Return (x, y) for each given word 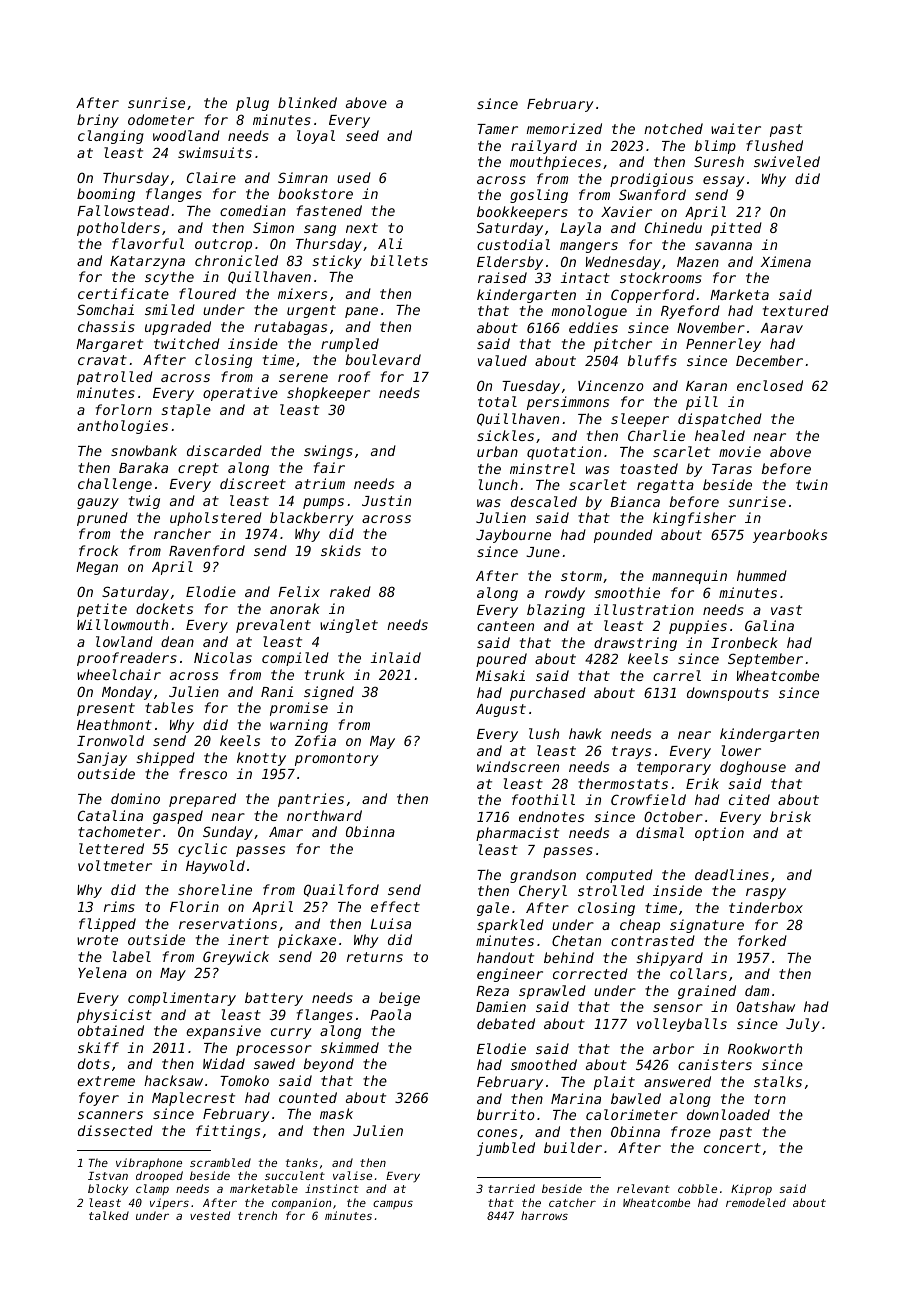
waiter (736, 128)
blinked (307, 102)
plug (252, 104)
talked (109, 1215)
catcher (572, 1202)
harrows (544, 1215)
